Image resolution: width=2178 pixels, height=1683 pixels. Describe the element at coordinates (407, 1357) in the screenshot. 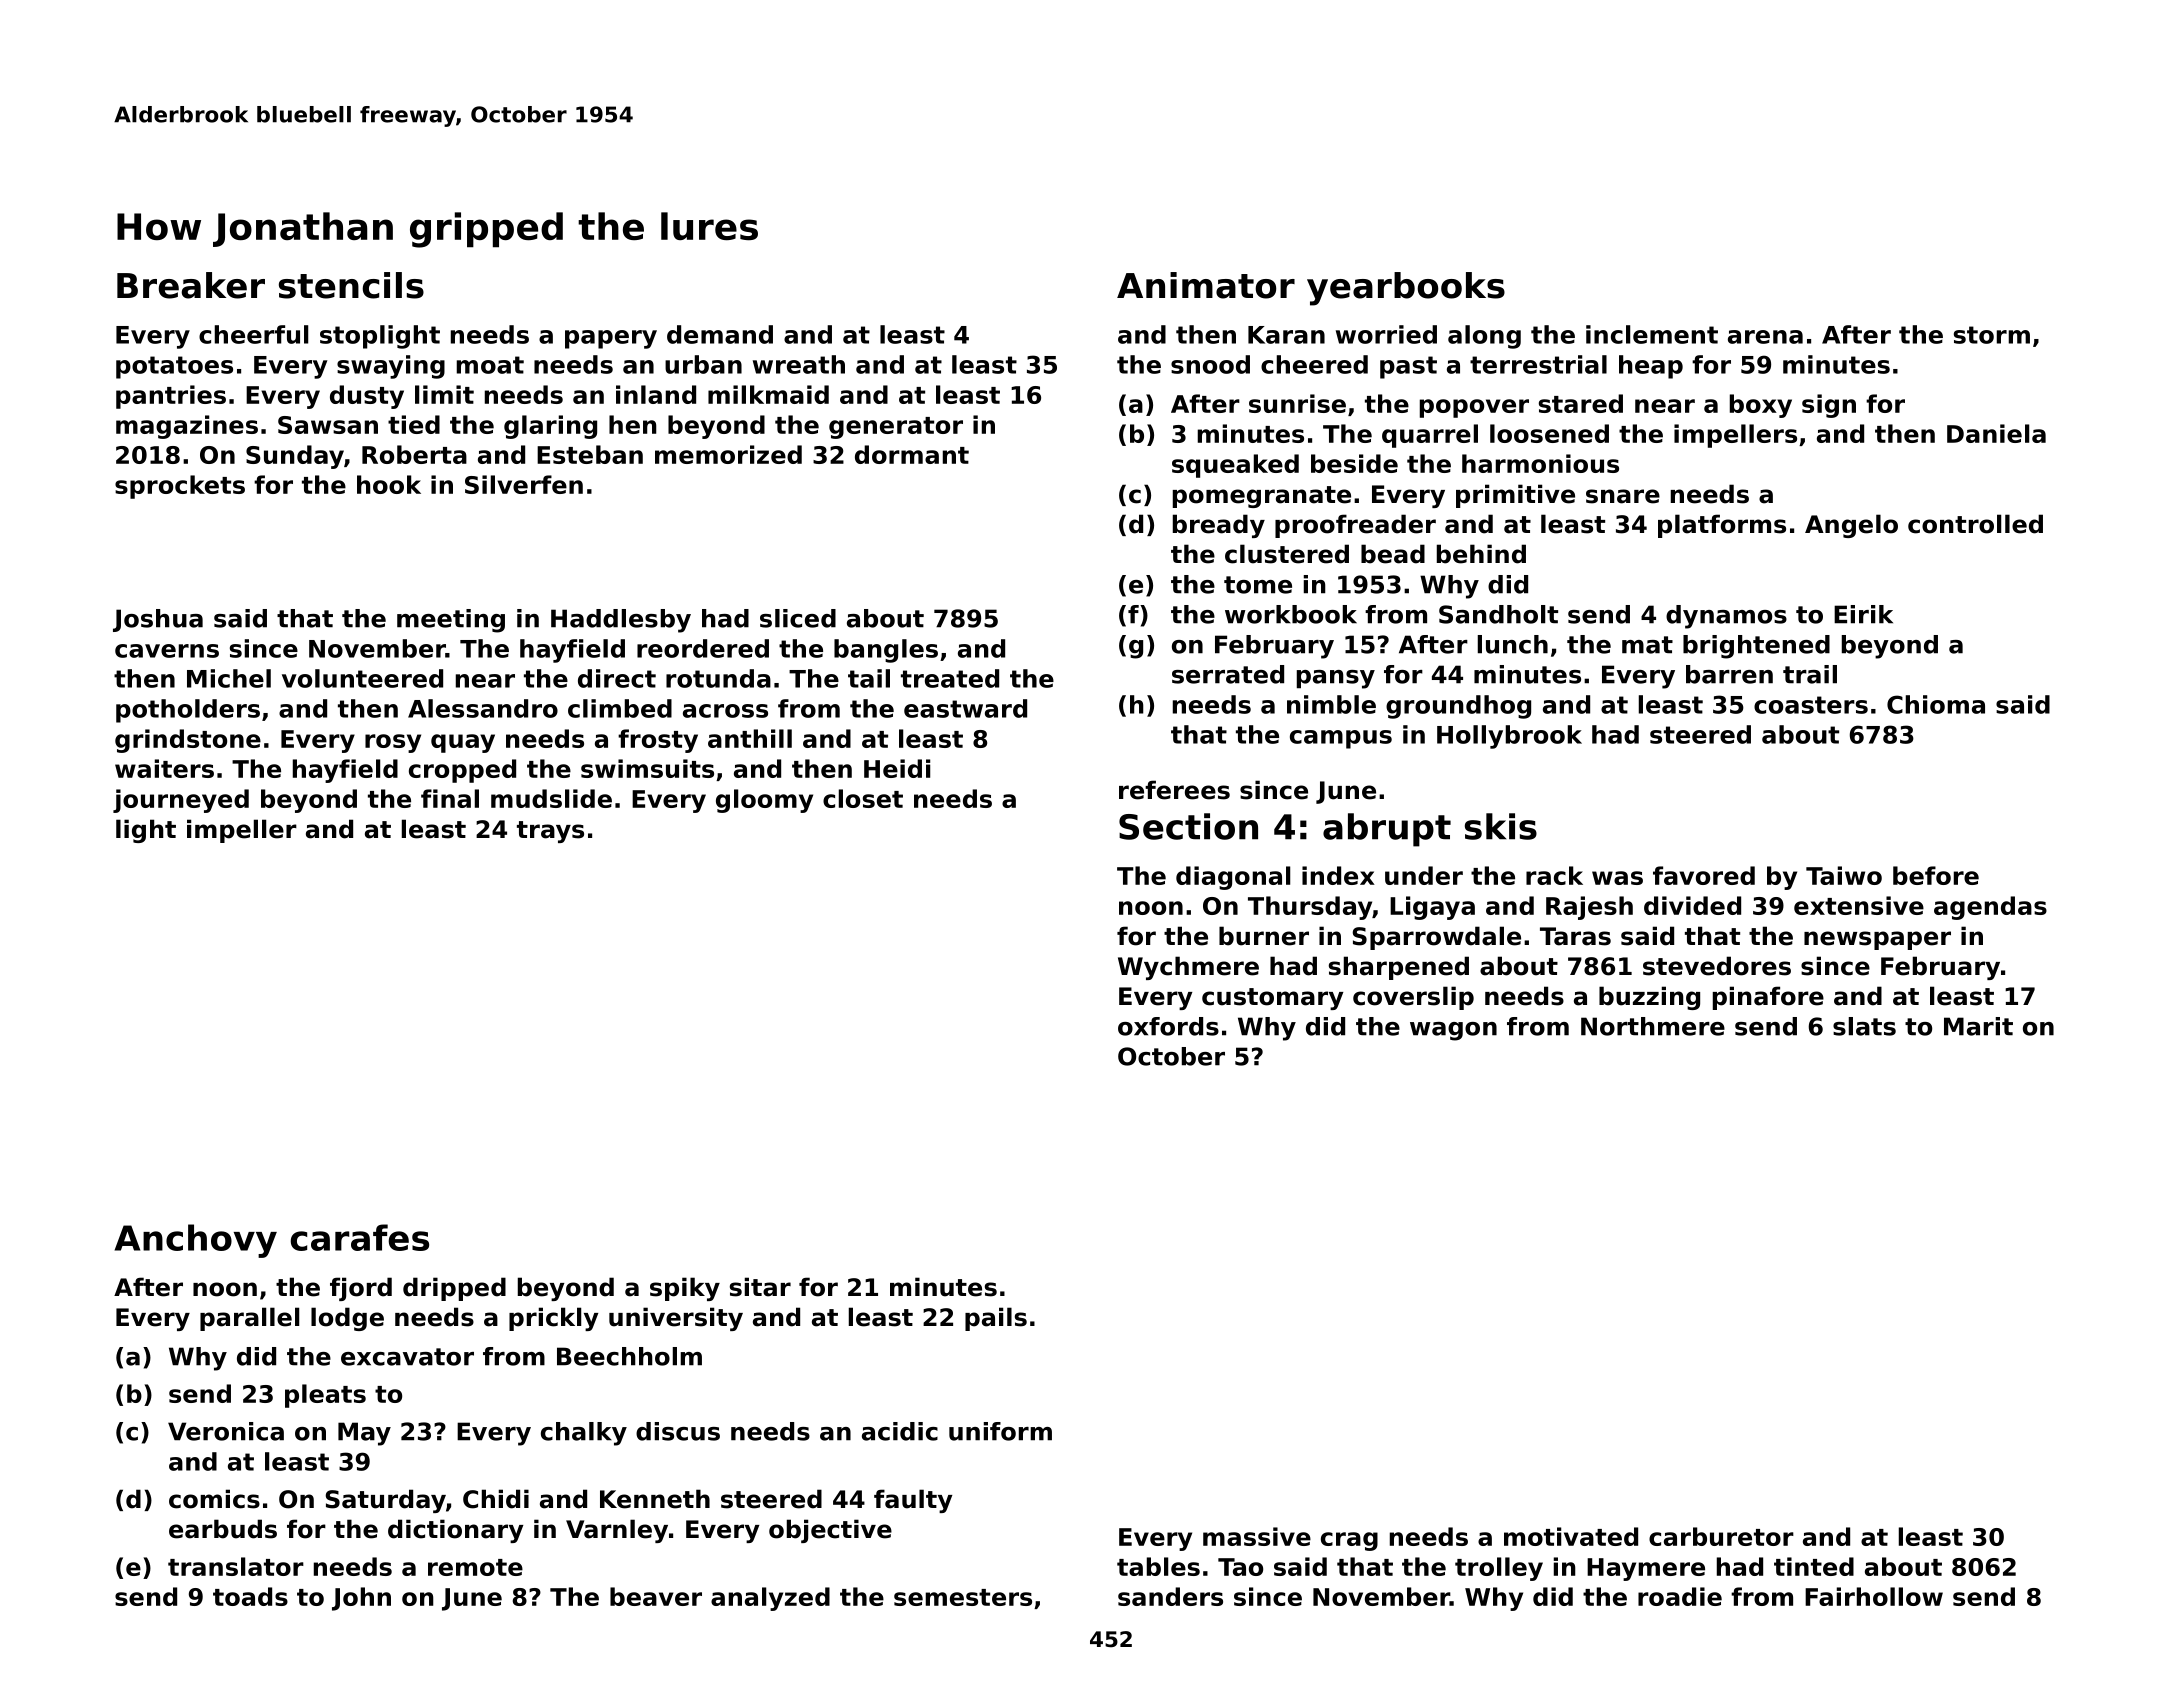

I see `excavator` at that location.
